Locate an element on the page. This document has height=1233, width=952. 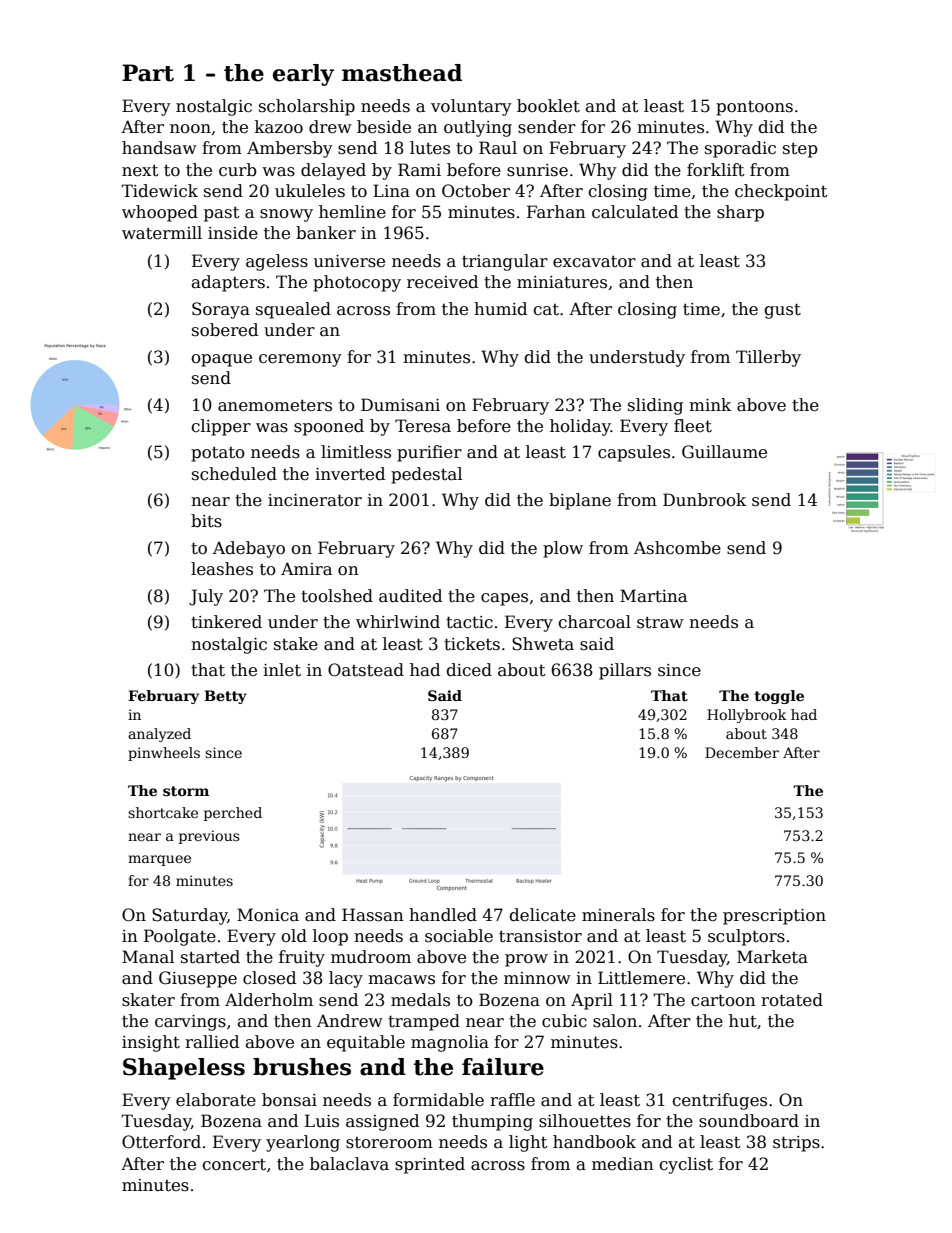
Tillerby is located at coordinates (768, 358).
